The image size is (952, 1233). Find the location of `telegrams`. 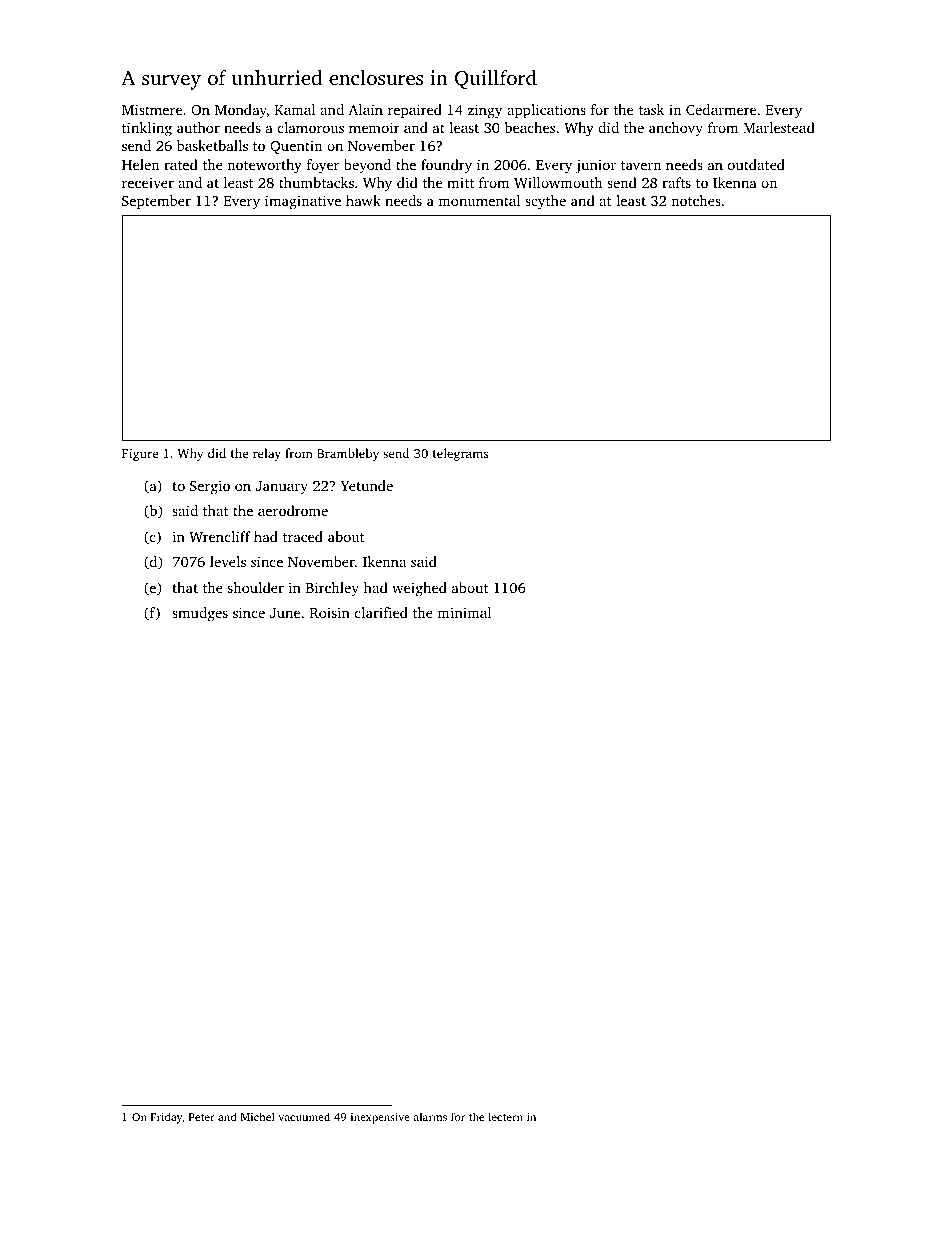

telegrams is located at coordinates (460, 454).
